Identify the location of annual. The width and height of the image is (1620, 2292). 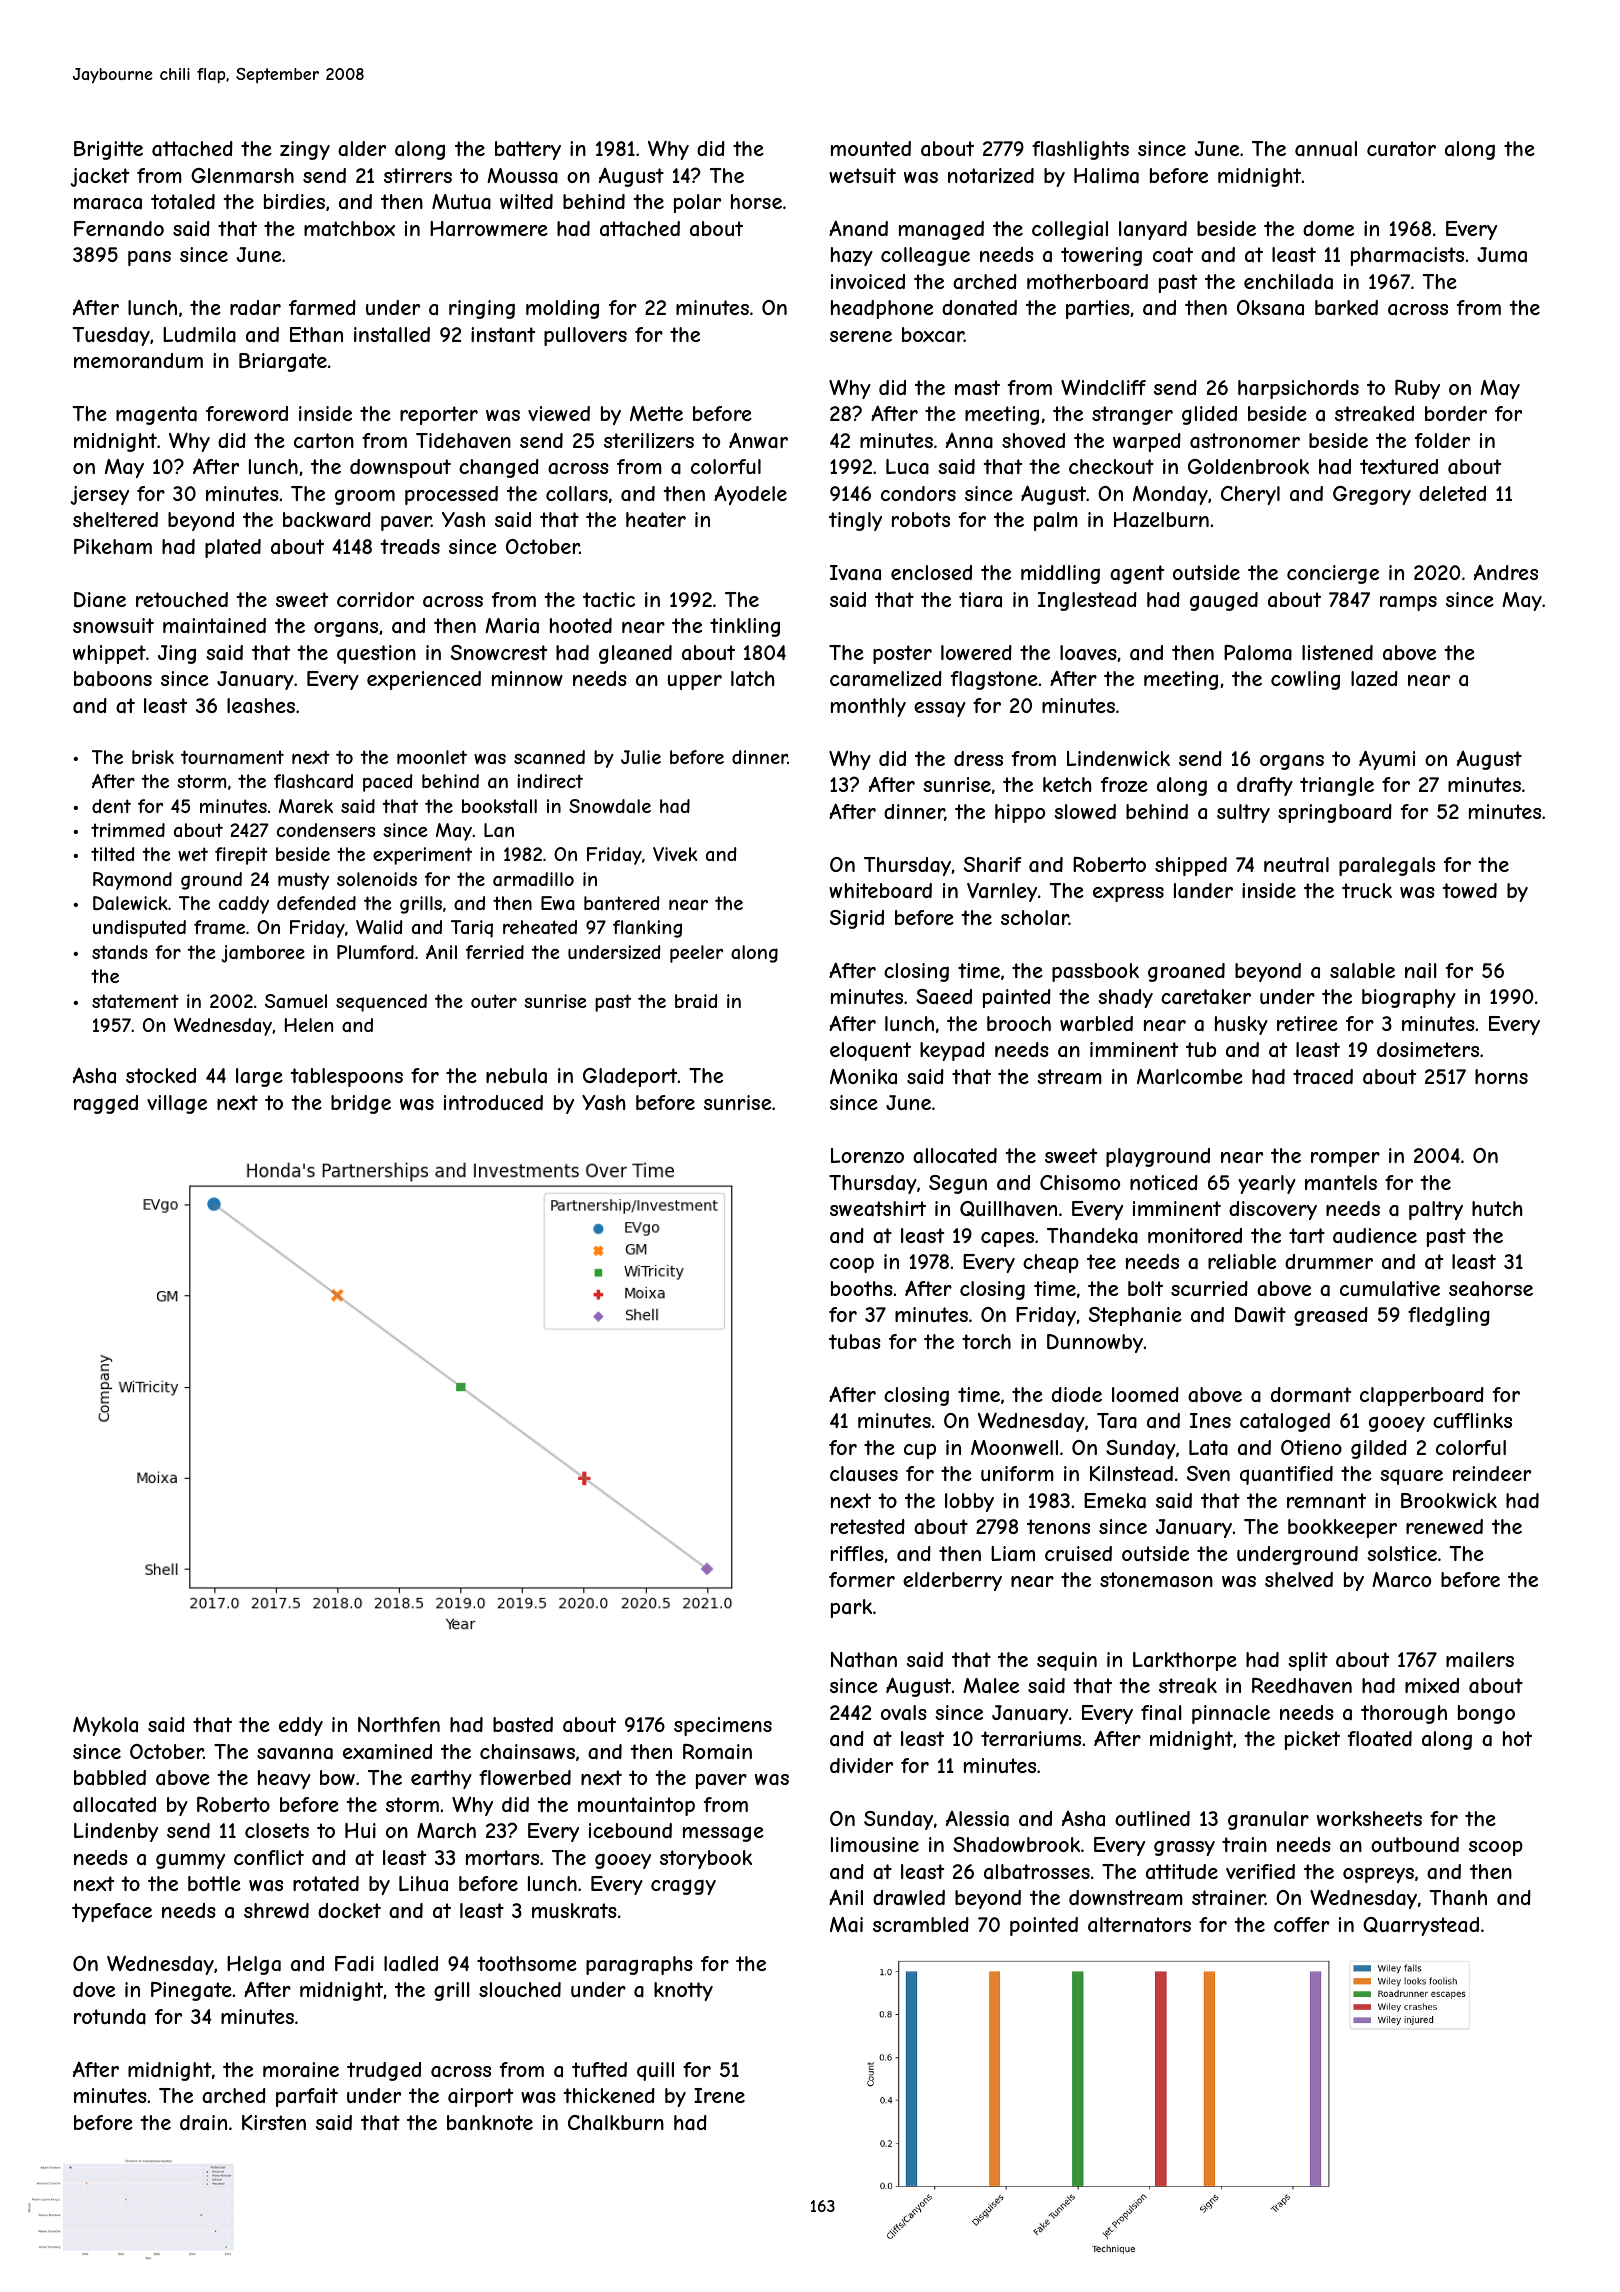
(1326, 149).
